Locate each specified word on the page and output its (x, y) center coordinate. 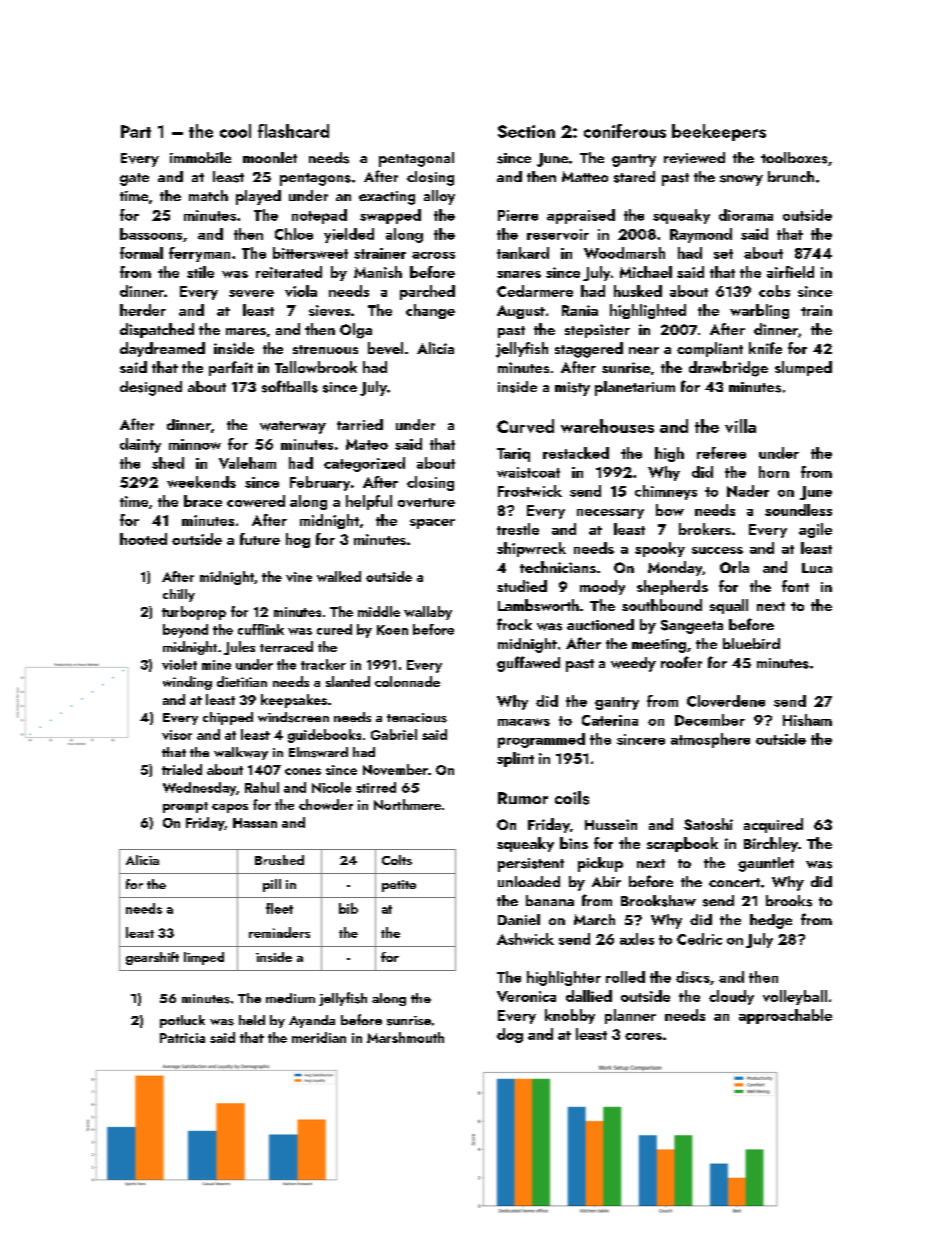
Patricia (182, 1038)
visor (177, 735)
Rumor (523, 798)
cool (235, 131)
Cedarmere (535, 291)
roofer (681, 662)
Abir (606, 881)
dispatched (157, 330)
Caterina (610, 720)
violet (179, 664)
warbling (759, 311)
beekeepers (719, 132)
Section (526, 131)
